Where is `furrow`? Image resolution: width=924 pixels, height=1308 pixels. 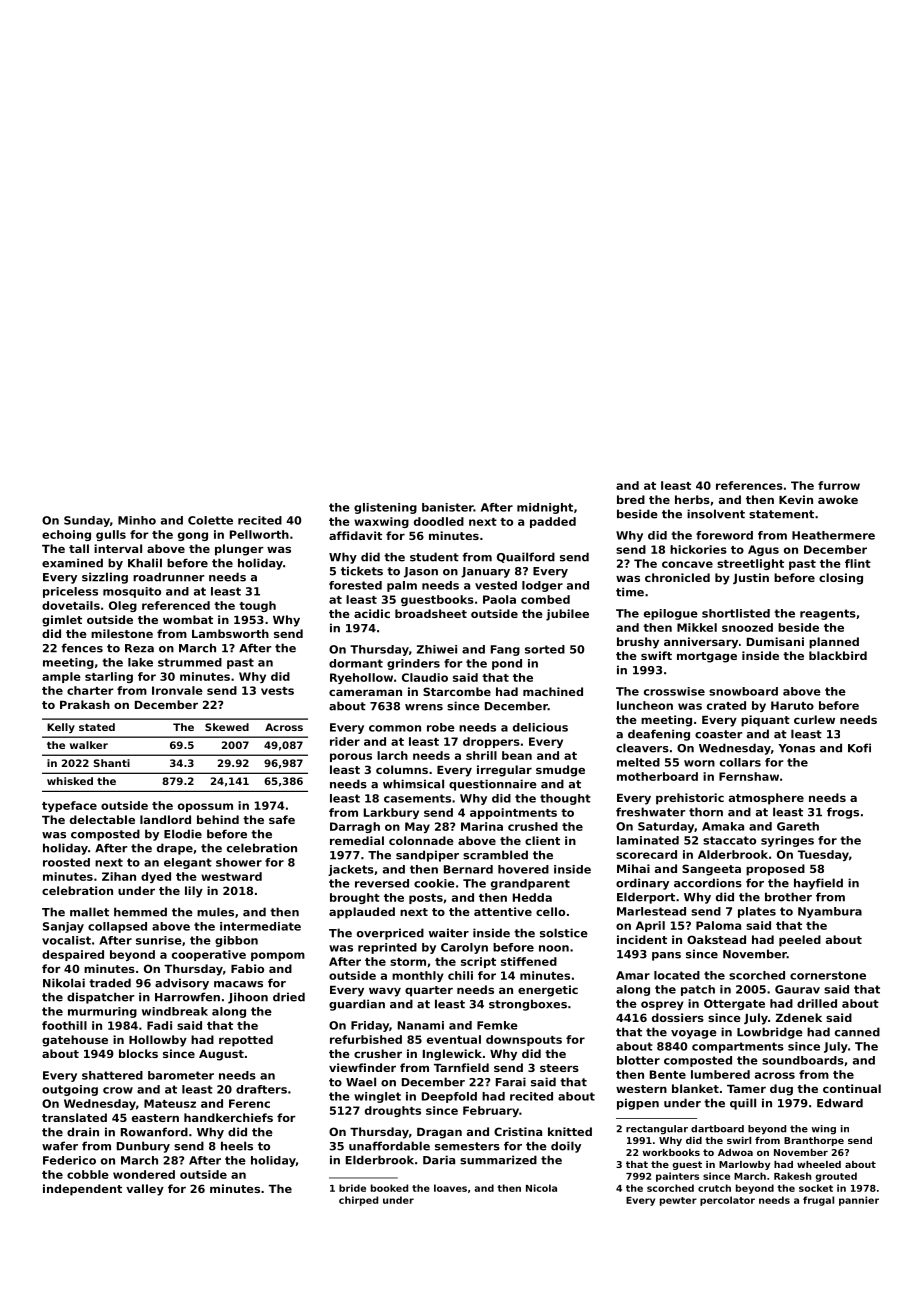
furrow is located at coordinates (839, 485).
